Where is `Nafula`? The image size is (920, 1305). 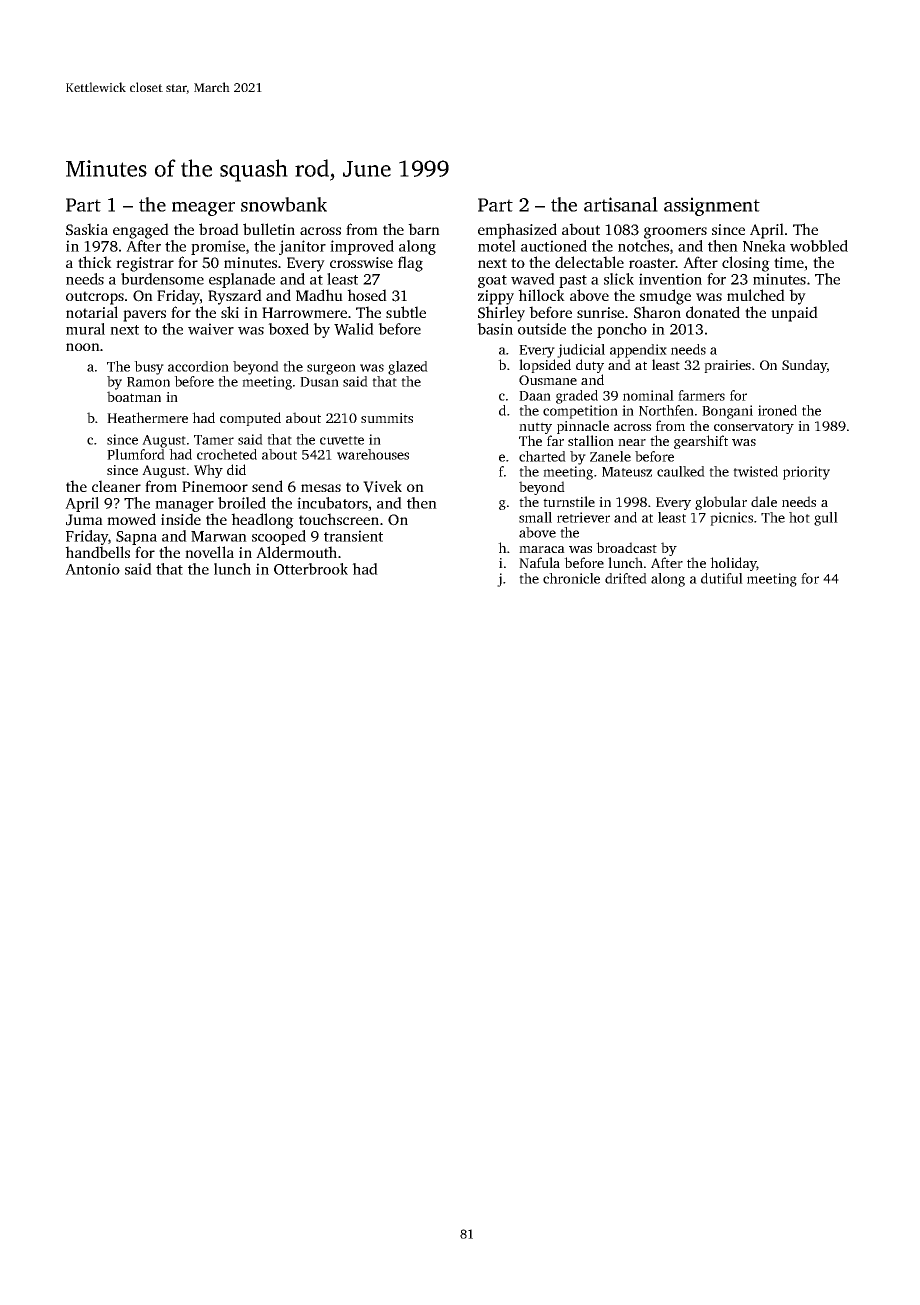
Nafula is located at coordinates (539, 562).
